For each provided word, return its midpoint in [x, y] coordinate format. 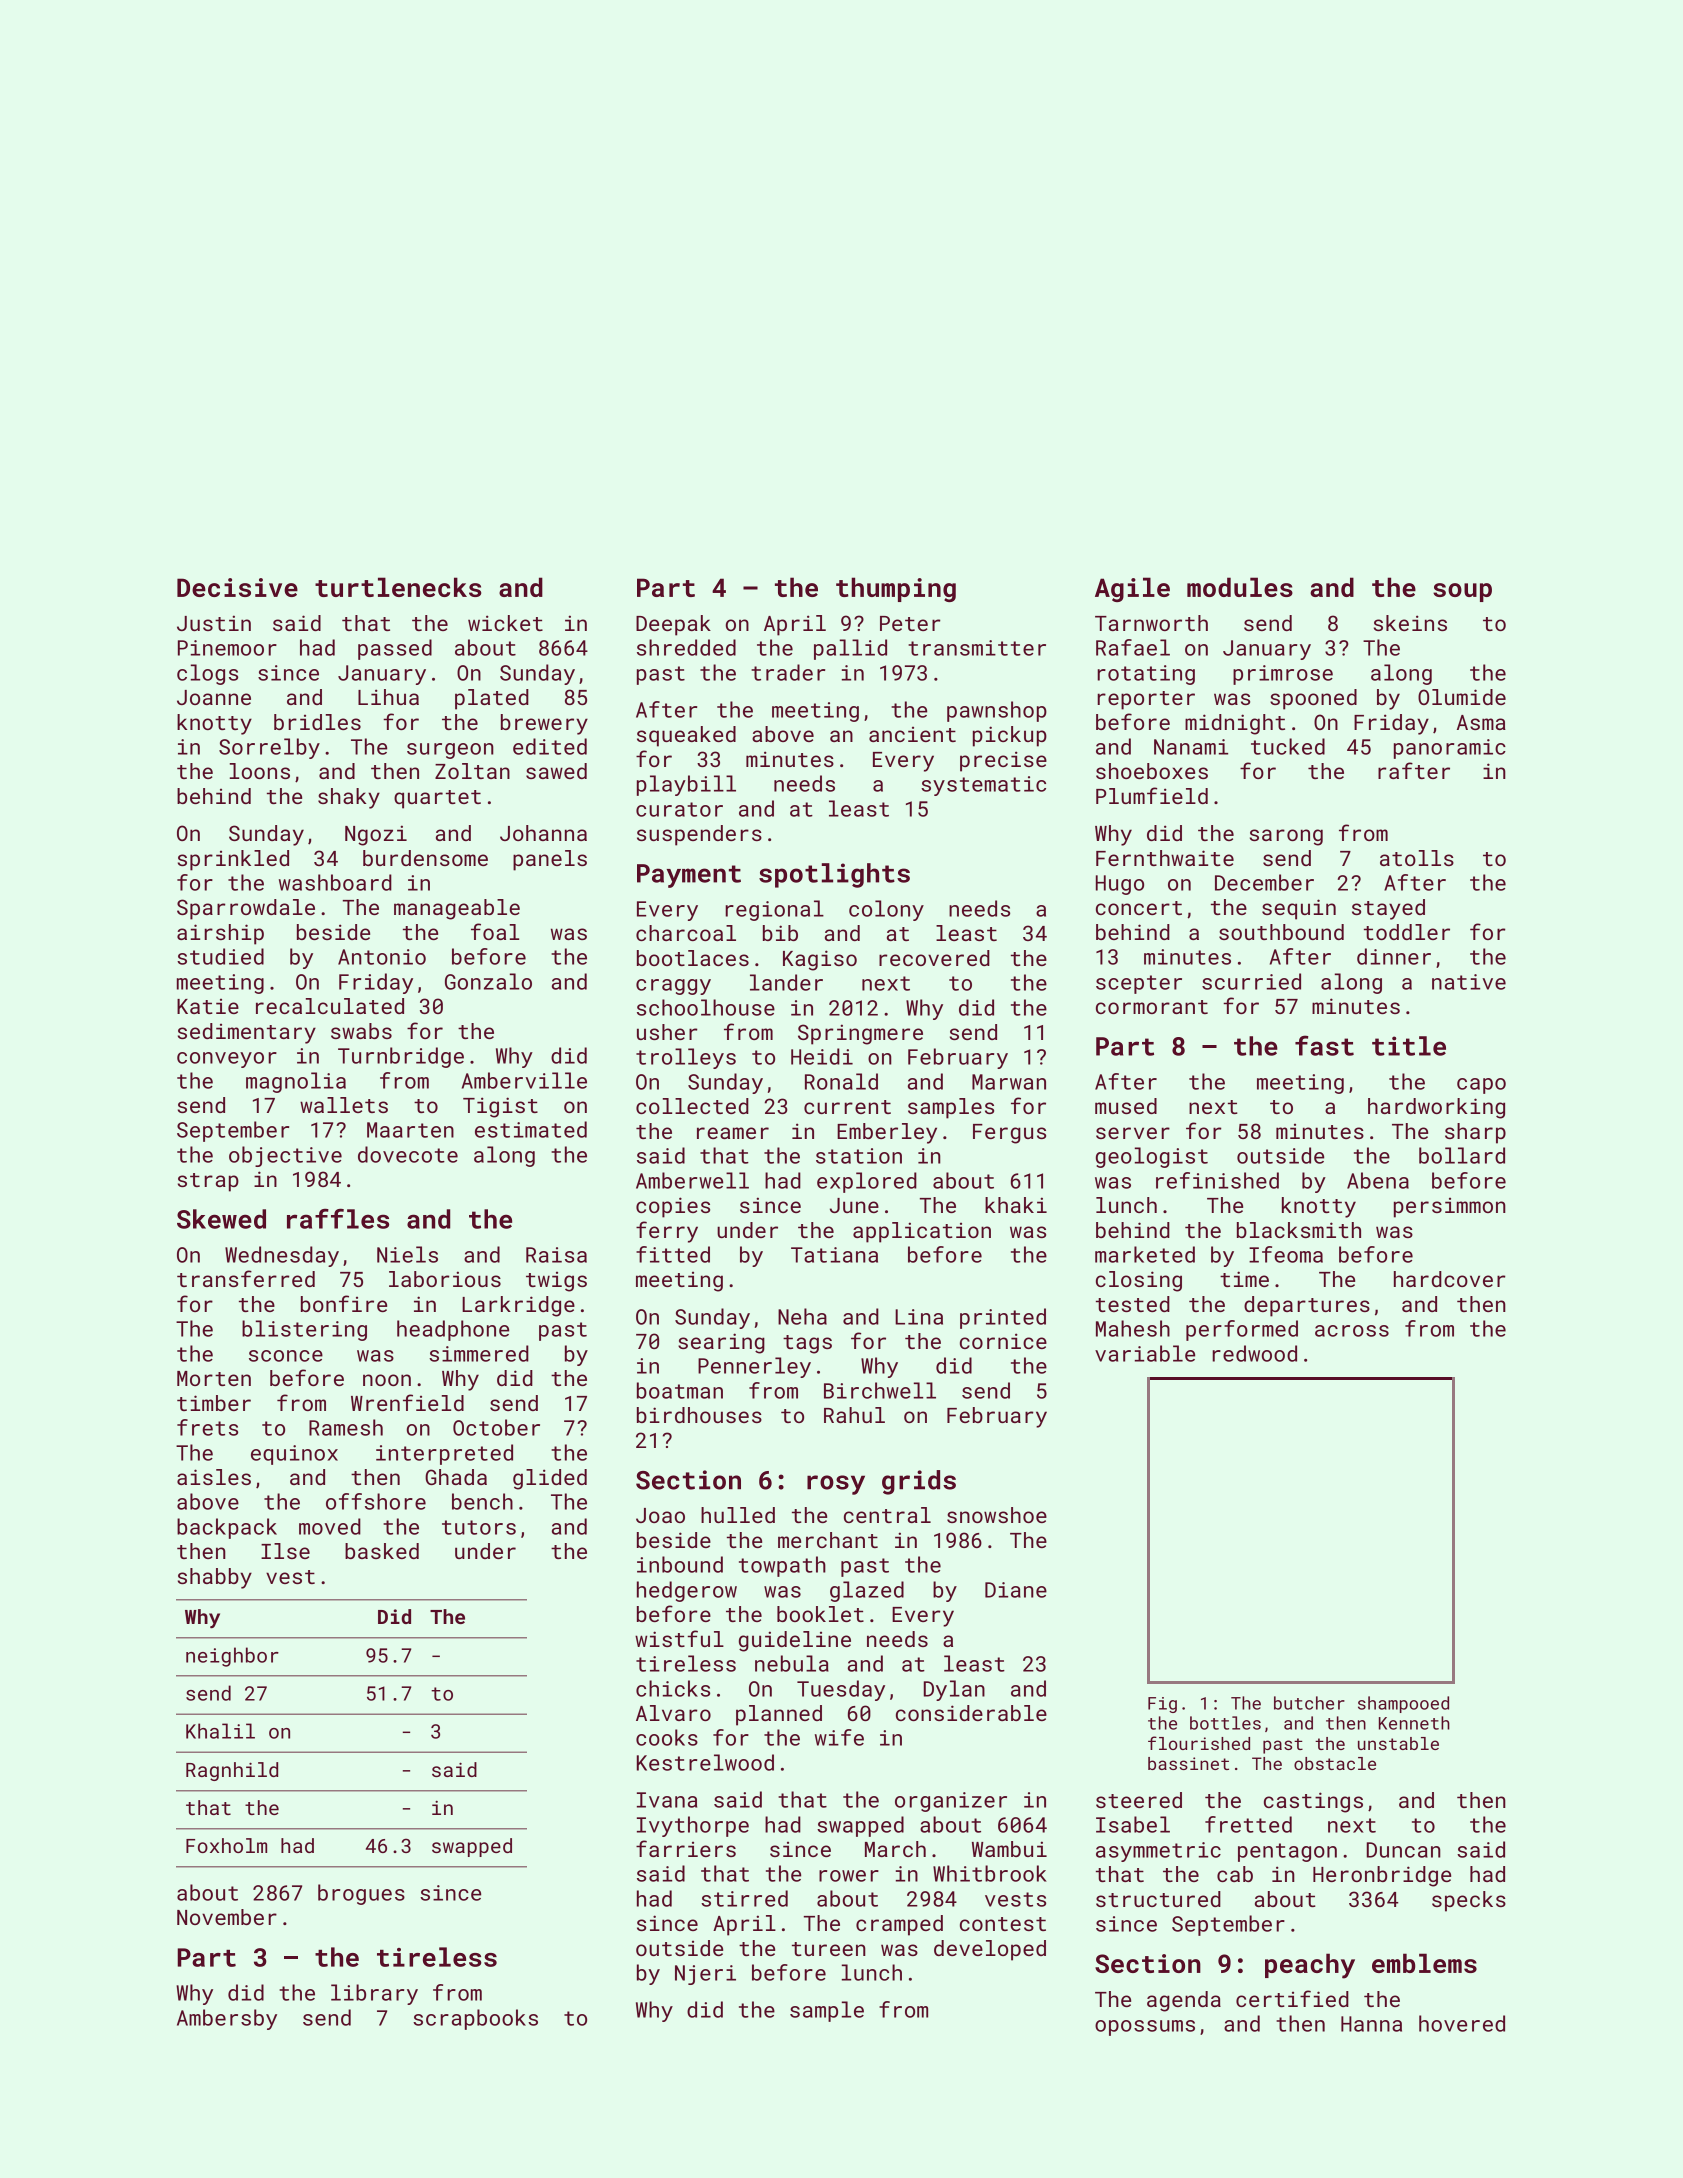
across [1352, 1331]
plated [492, 699]
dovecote [408, 1154]
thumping [896, 589]
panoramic [1450, 749]
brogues [361, 1894]
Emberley [887, 1133]
